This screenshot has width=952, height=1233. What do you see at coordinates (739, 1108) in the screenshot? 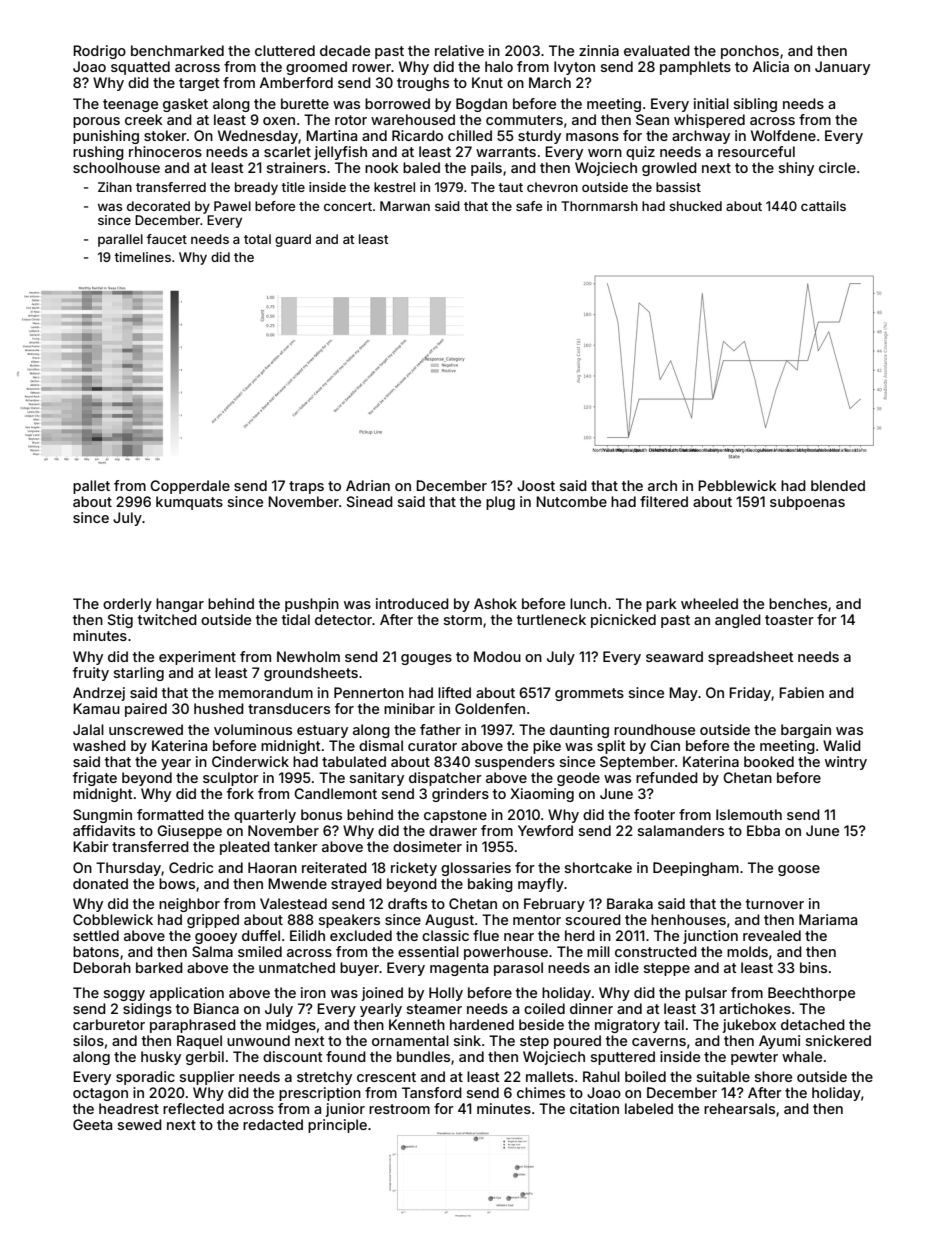
I see `rehearsals` at bounding box center [739, 1108].
